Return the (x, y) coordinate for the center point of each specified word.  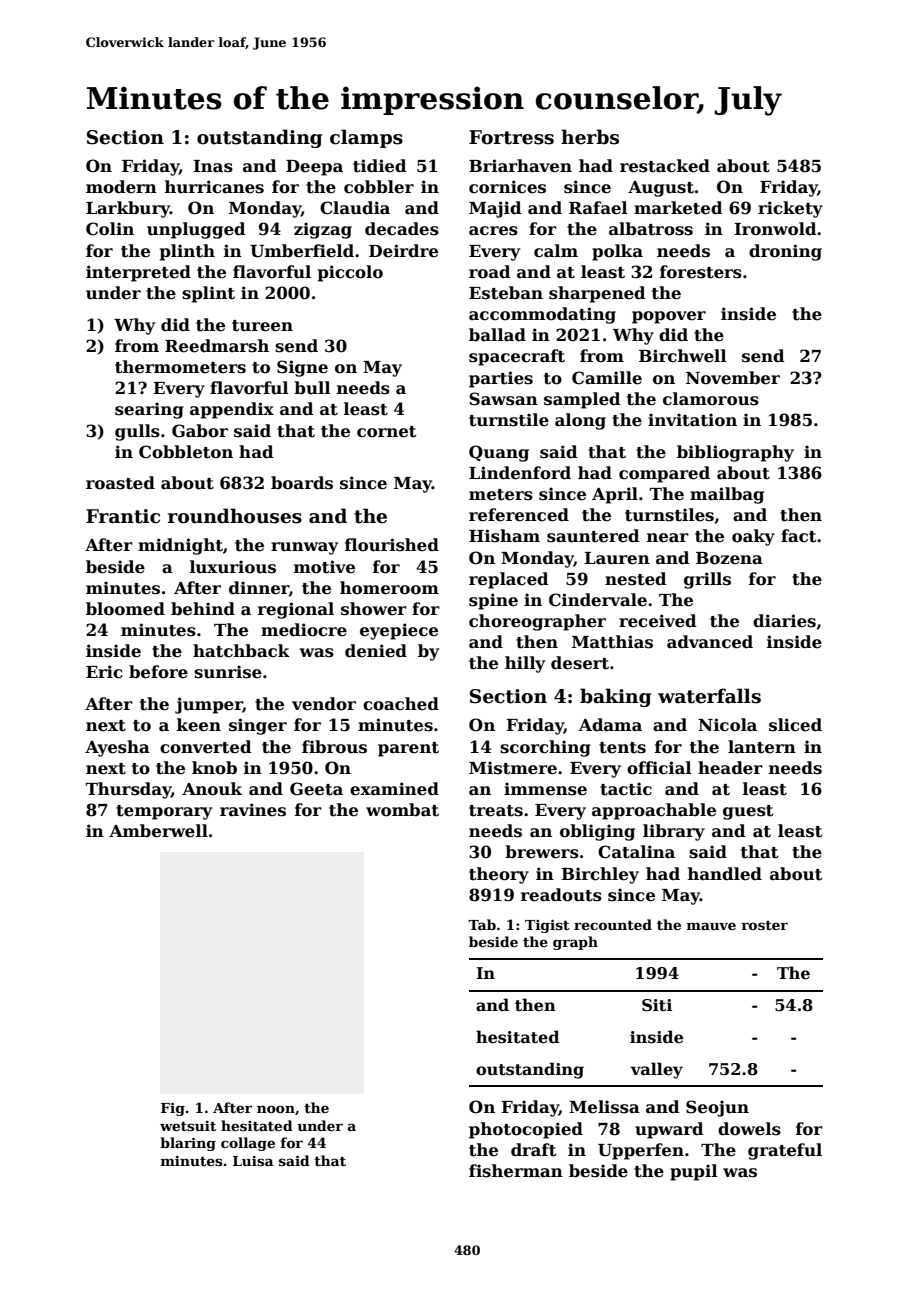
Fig (173, 1109)
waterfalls (709, 696)
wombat (402, 810)
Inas (213, 166)
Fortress (511, 137)
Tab (482, 924)
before (158, 672)
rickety (790, 209)
